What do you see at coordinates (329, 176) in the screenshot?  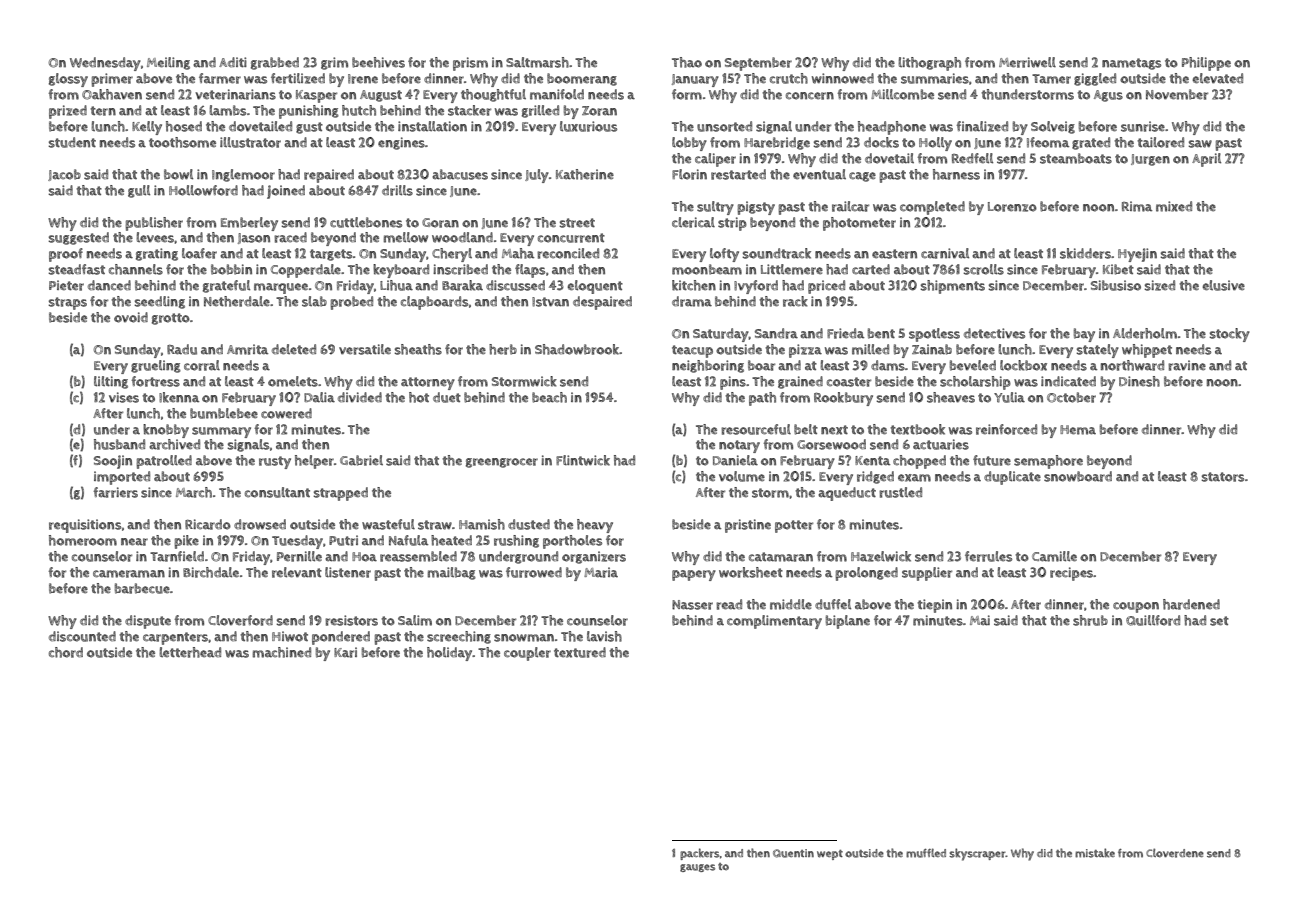 I see `repaired` at bounding box center [329, 176].
